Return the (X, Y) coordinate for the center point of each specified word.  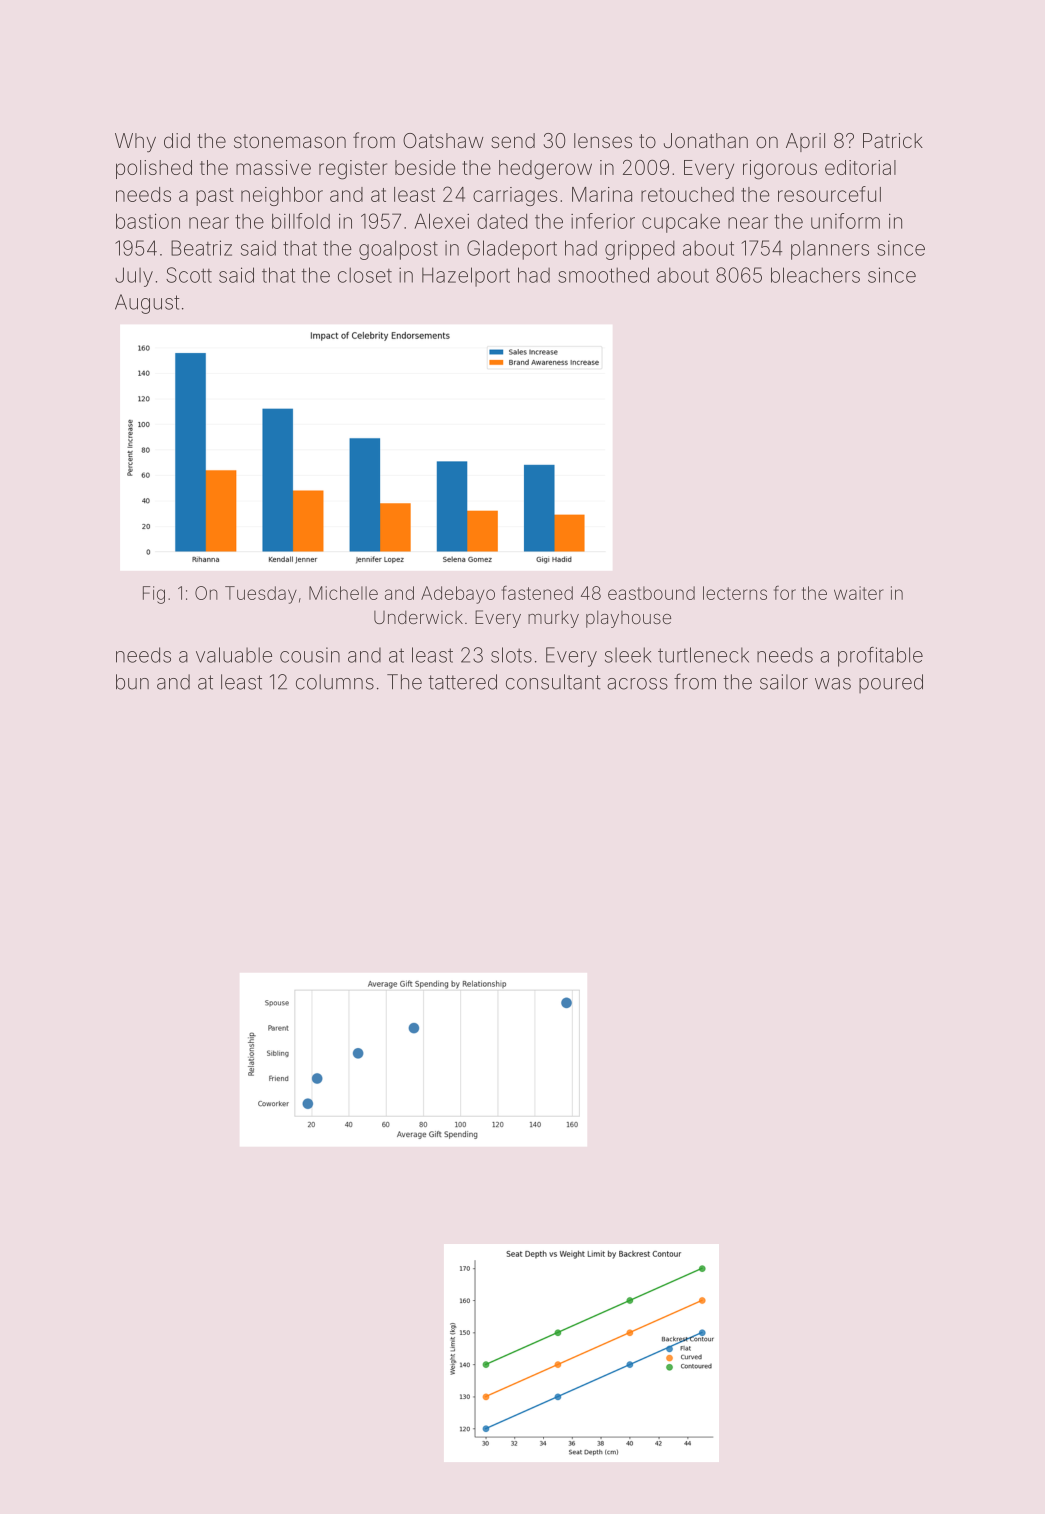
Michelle (343, 593)
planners (830, 250)
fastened (537, 592)
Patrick (893, 140)
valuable (234, 655)
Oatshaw (443, 140)
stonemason (290, 141)
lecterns (735, 593)
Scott (189, 275)
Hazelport (466, 277)
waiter (859, 593)
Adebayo (458, 595)
